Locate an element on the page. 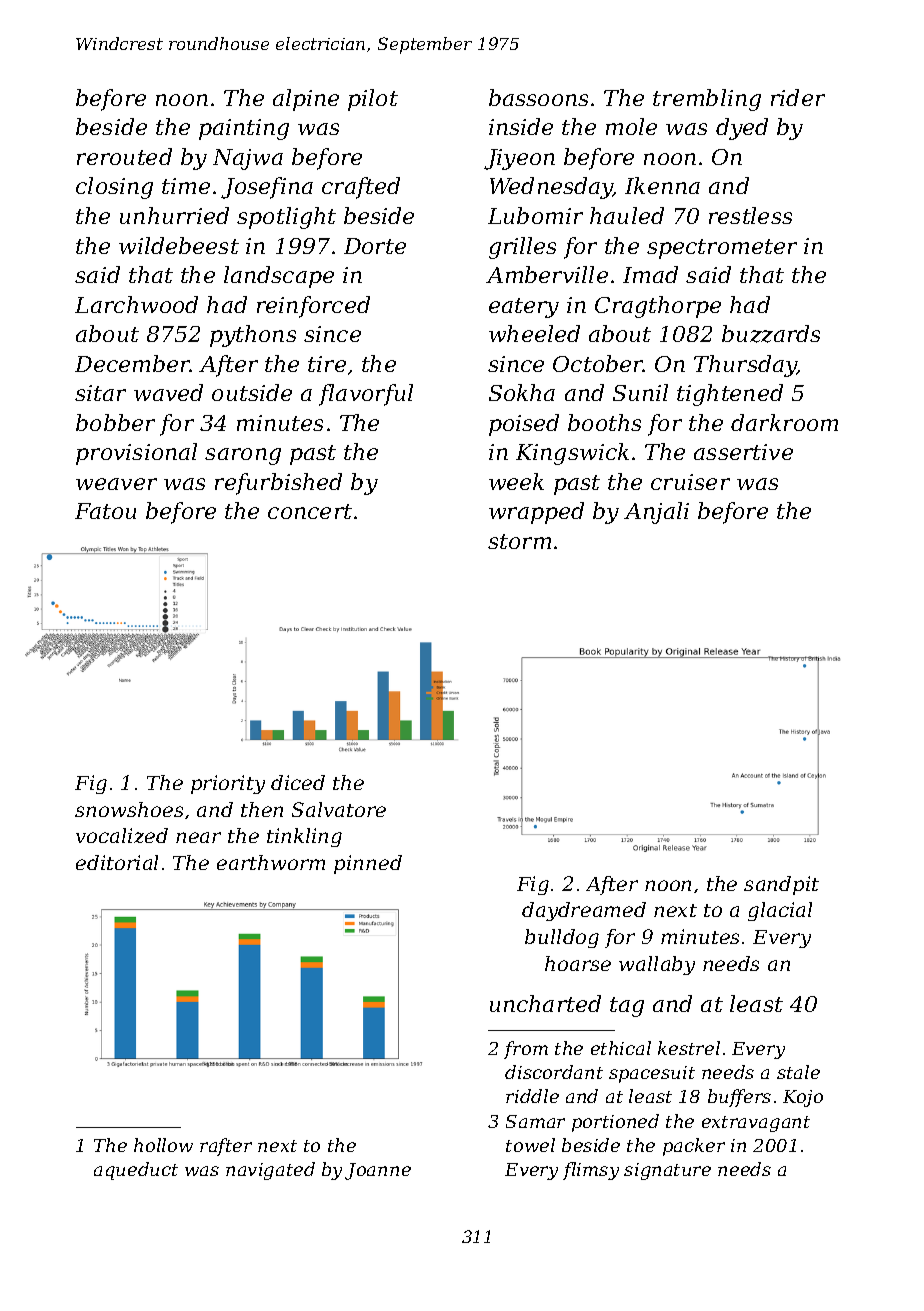 The width and height of the page is (924, 1311). bulldog is located at coordinates (562, 938).
